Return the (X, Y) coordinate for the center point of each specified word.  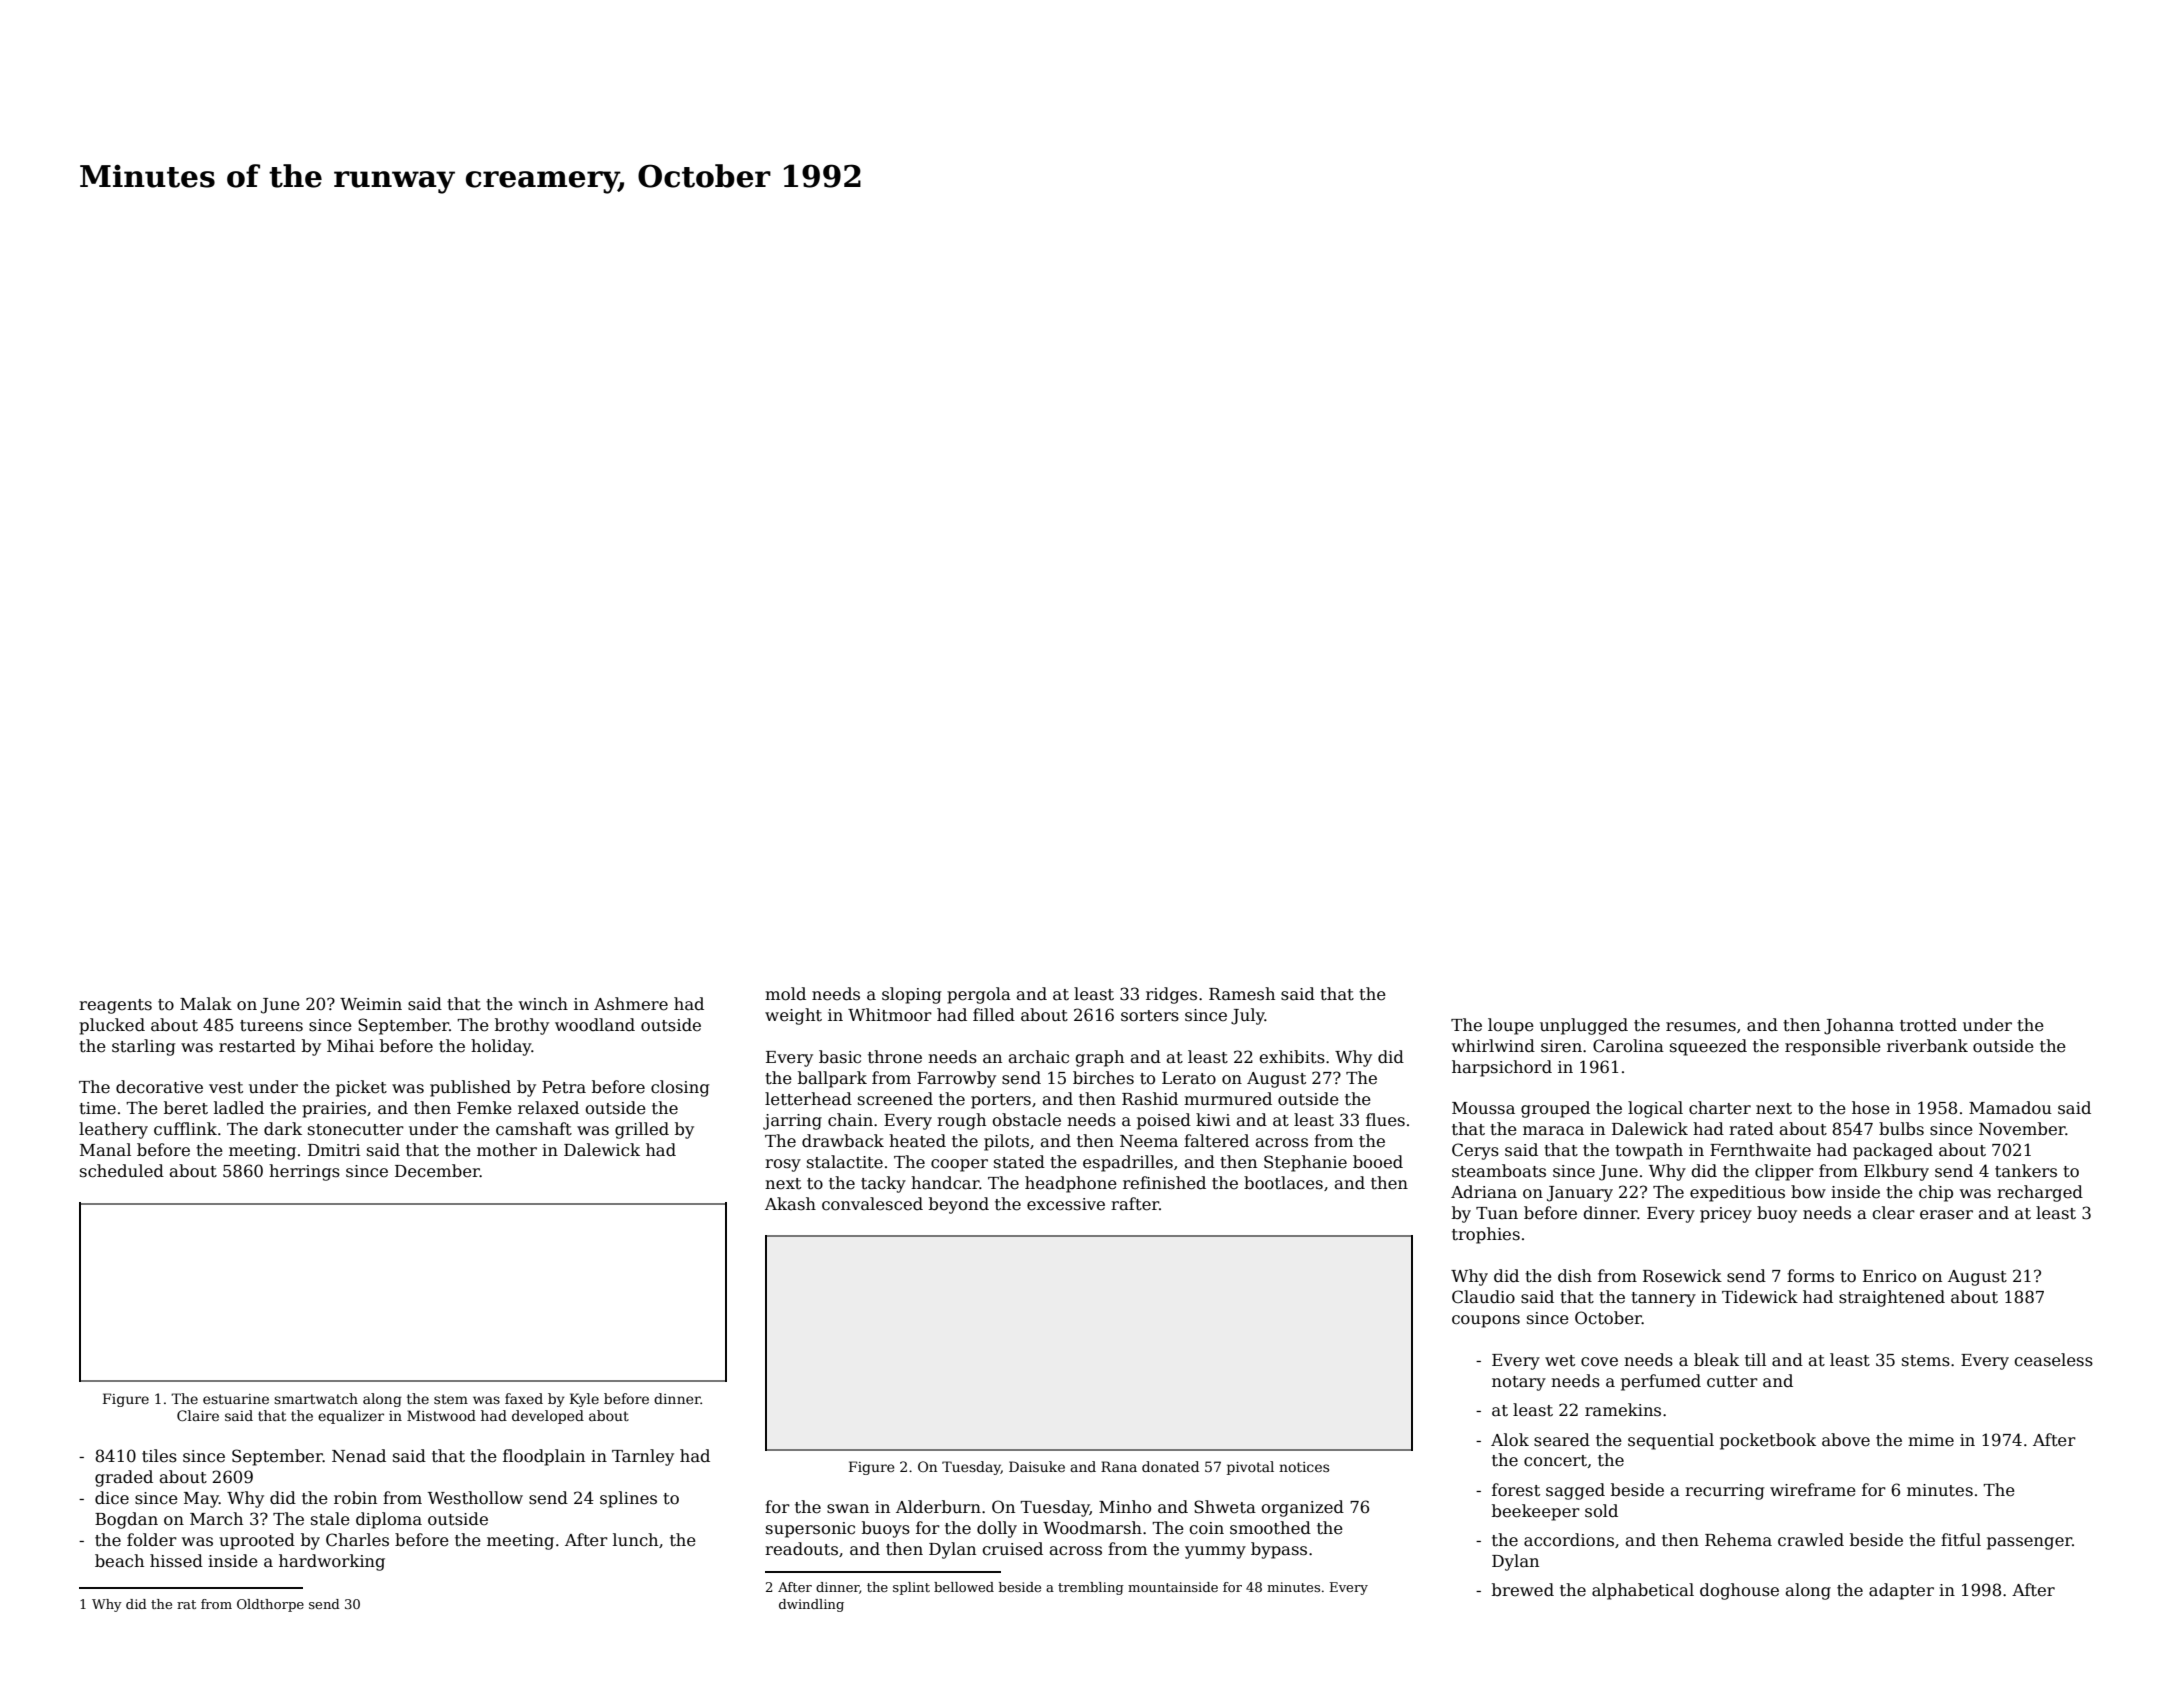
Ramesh (1242, 994)
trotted (1928, 1025)
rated (1751, 1129)
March (216, 1519)
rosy (783, 1165)
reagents (115, 1006)
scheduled (122, 1171)
